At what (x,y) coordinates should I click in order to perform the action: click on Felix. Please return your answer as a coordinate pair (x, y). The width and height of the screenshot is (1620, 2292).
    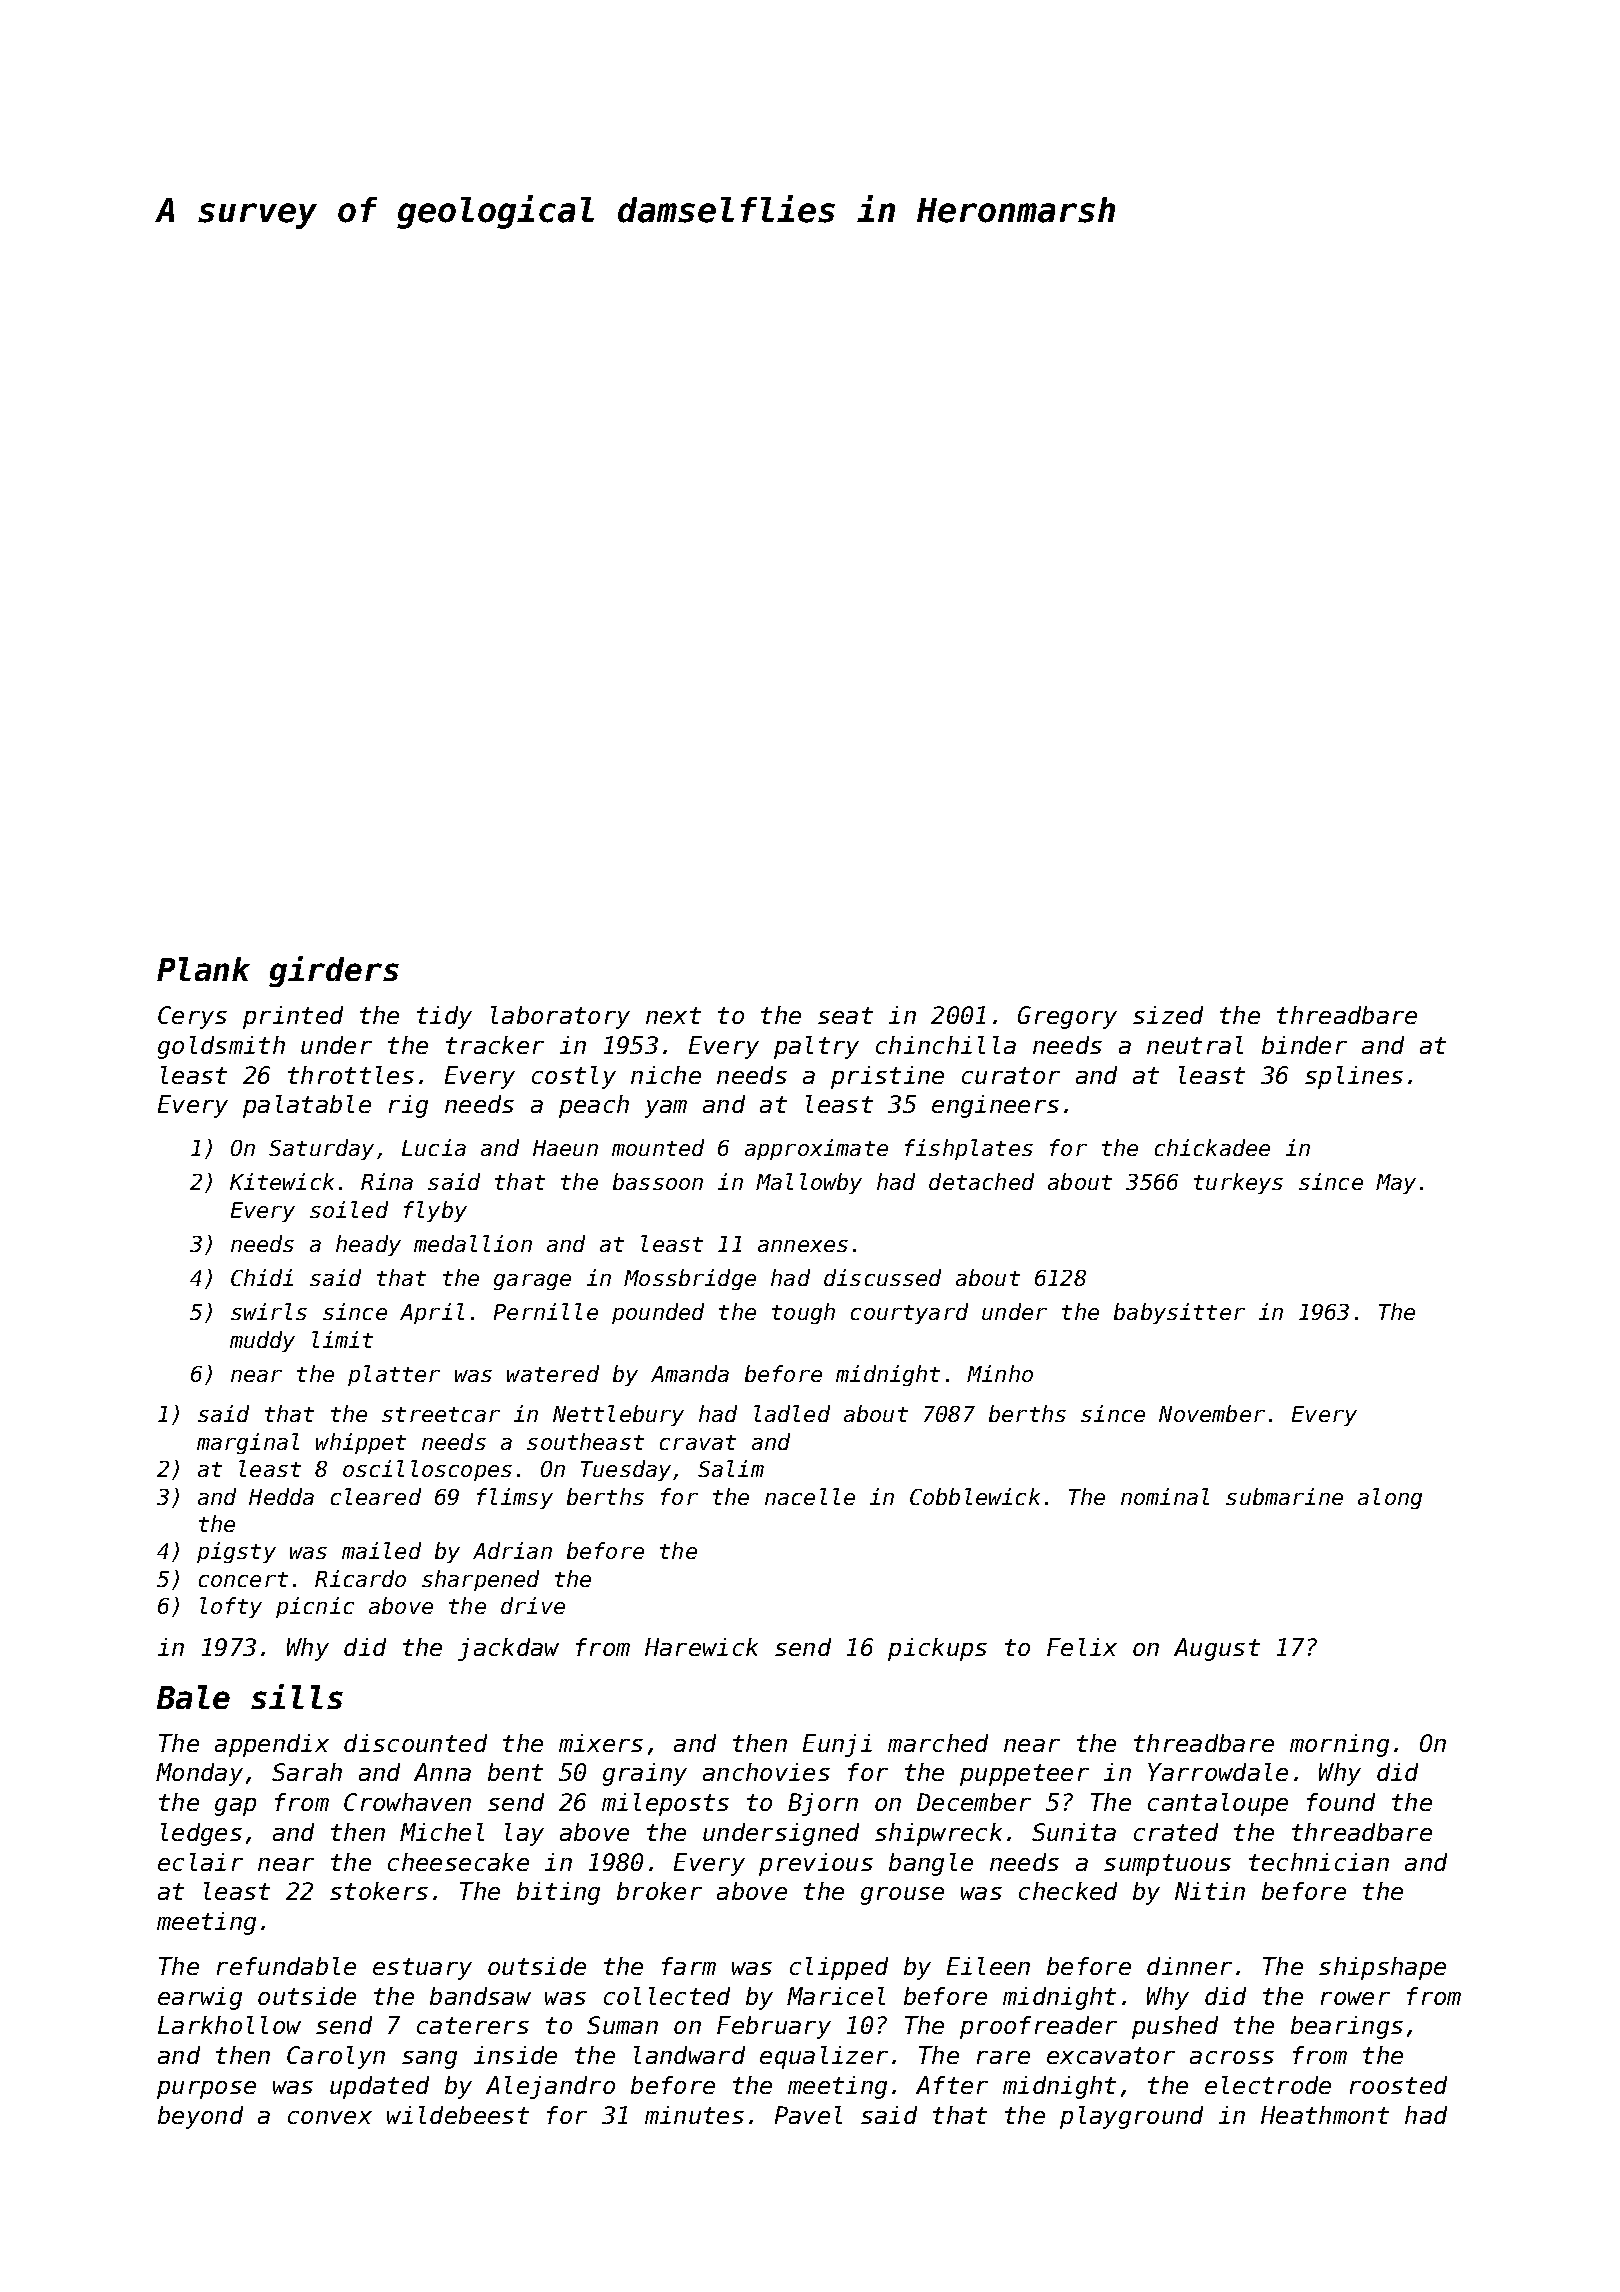
    Looking at the image, I should click on (1082, 1647).
